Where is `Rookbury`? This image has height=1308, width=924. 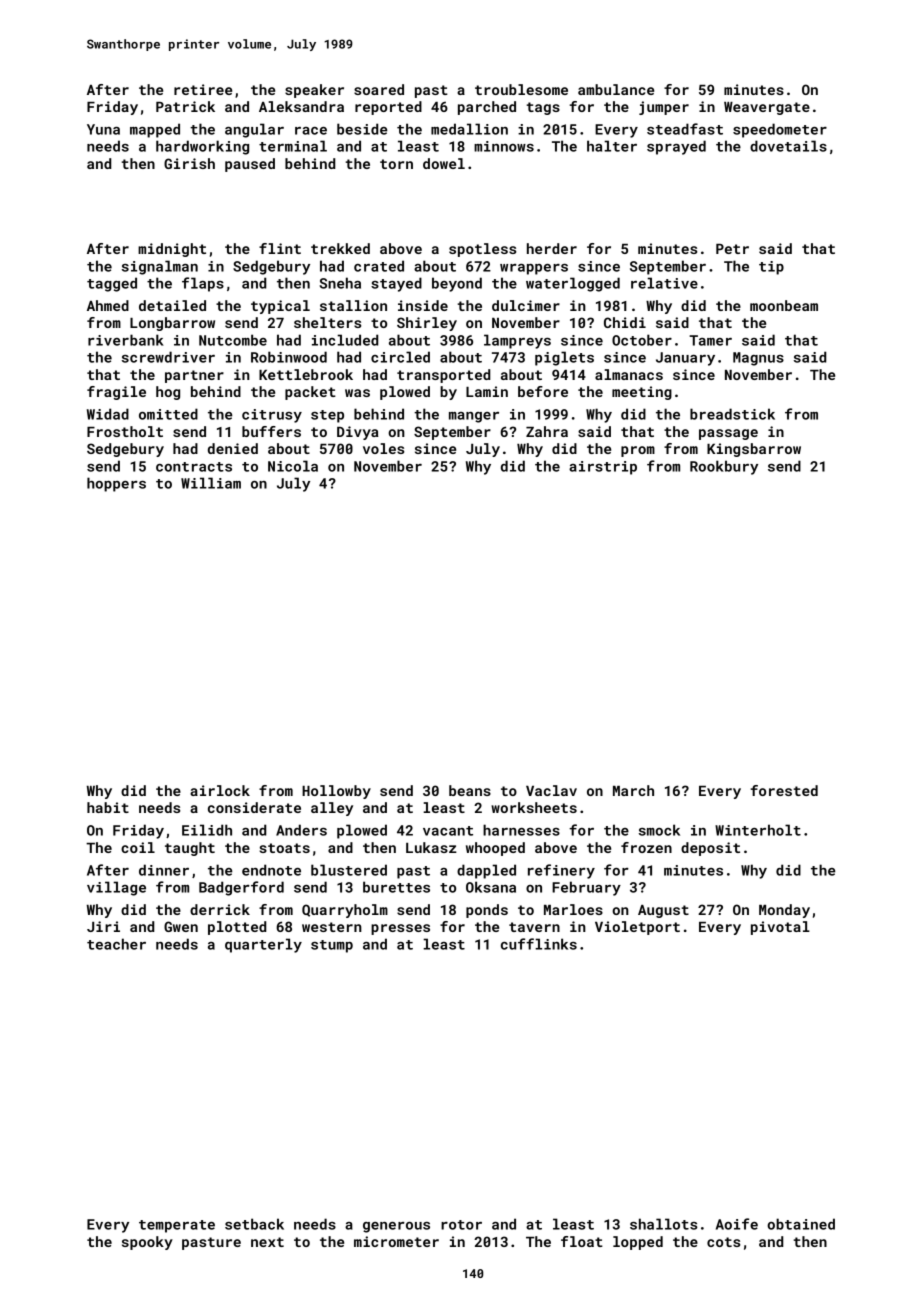 Rookbury is located at coordinates (724, 467).
